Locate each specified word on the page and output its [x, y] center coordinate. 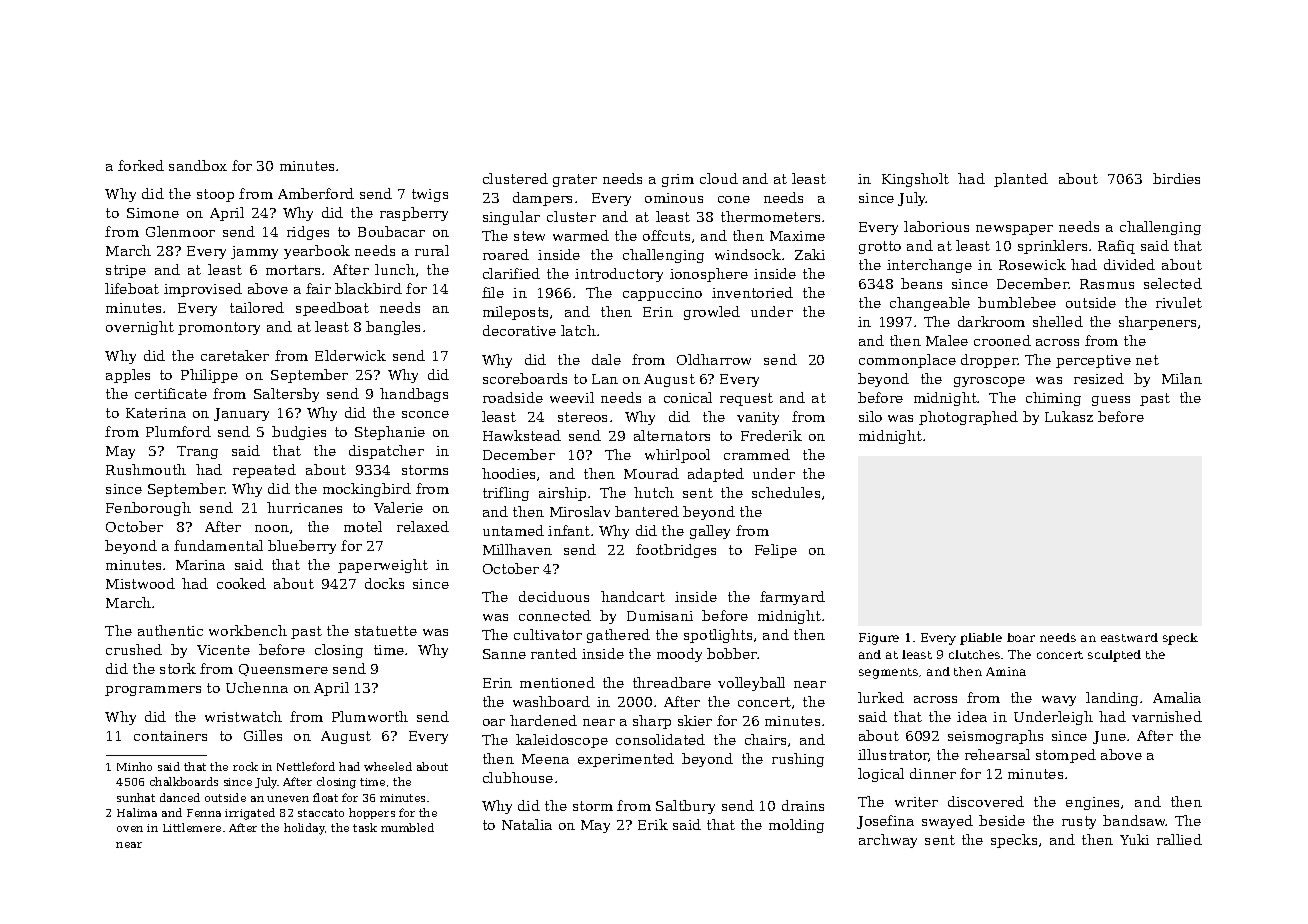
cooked [241, 583]
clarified [511, 273]
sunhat [136, 797]
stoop [215, 195]
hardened [543, 720]
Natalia [527, 824]
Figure [879, 639]
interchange [929, 266]
